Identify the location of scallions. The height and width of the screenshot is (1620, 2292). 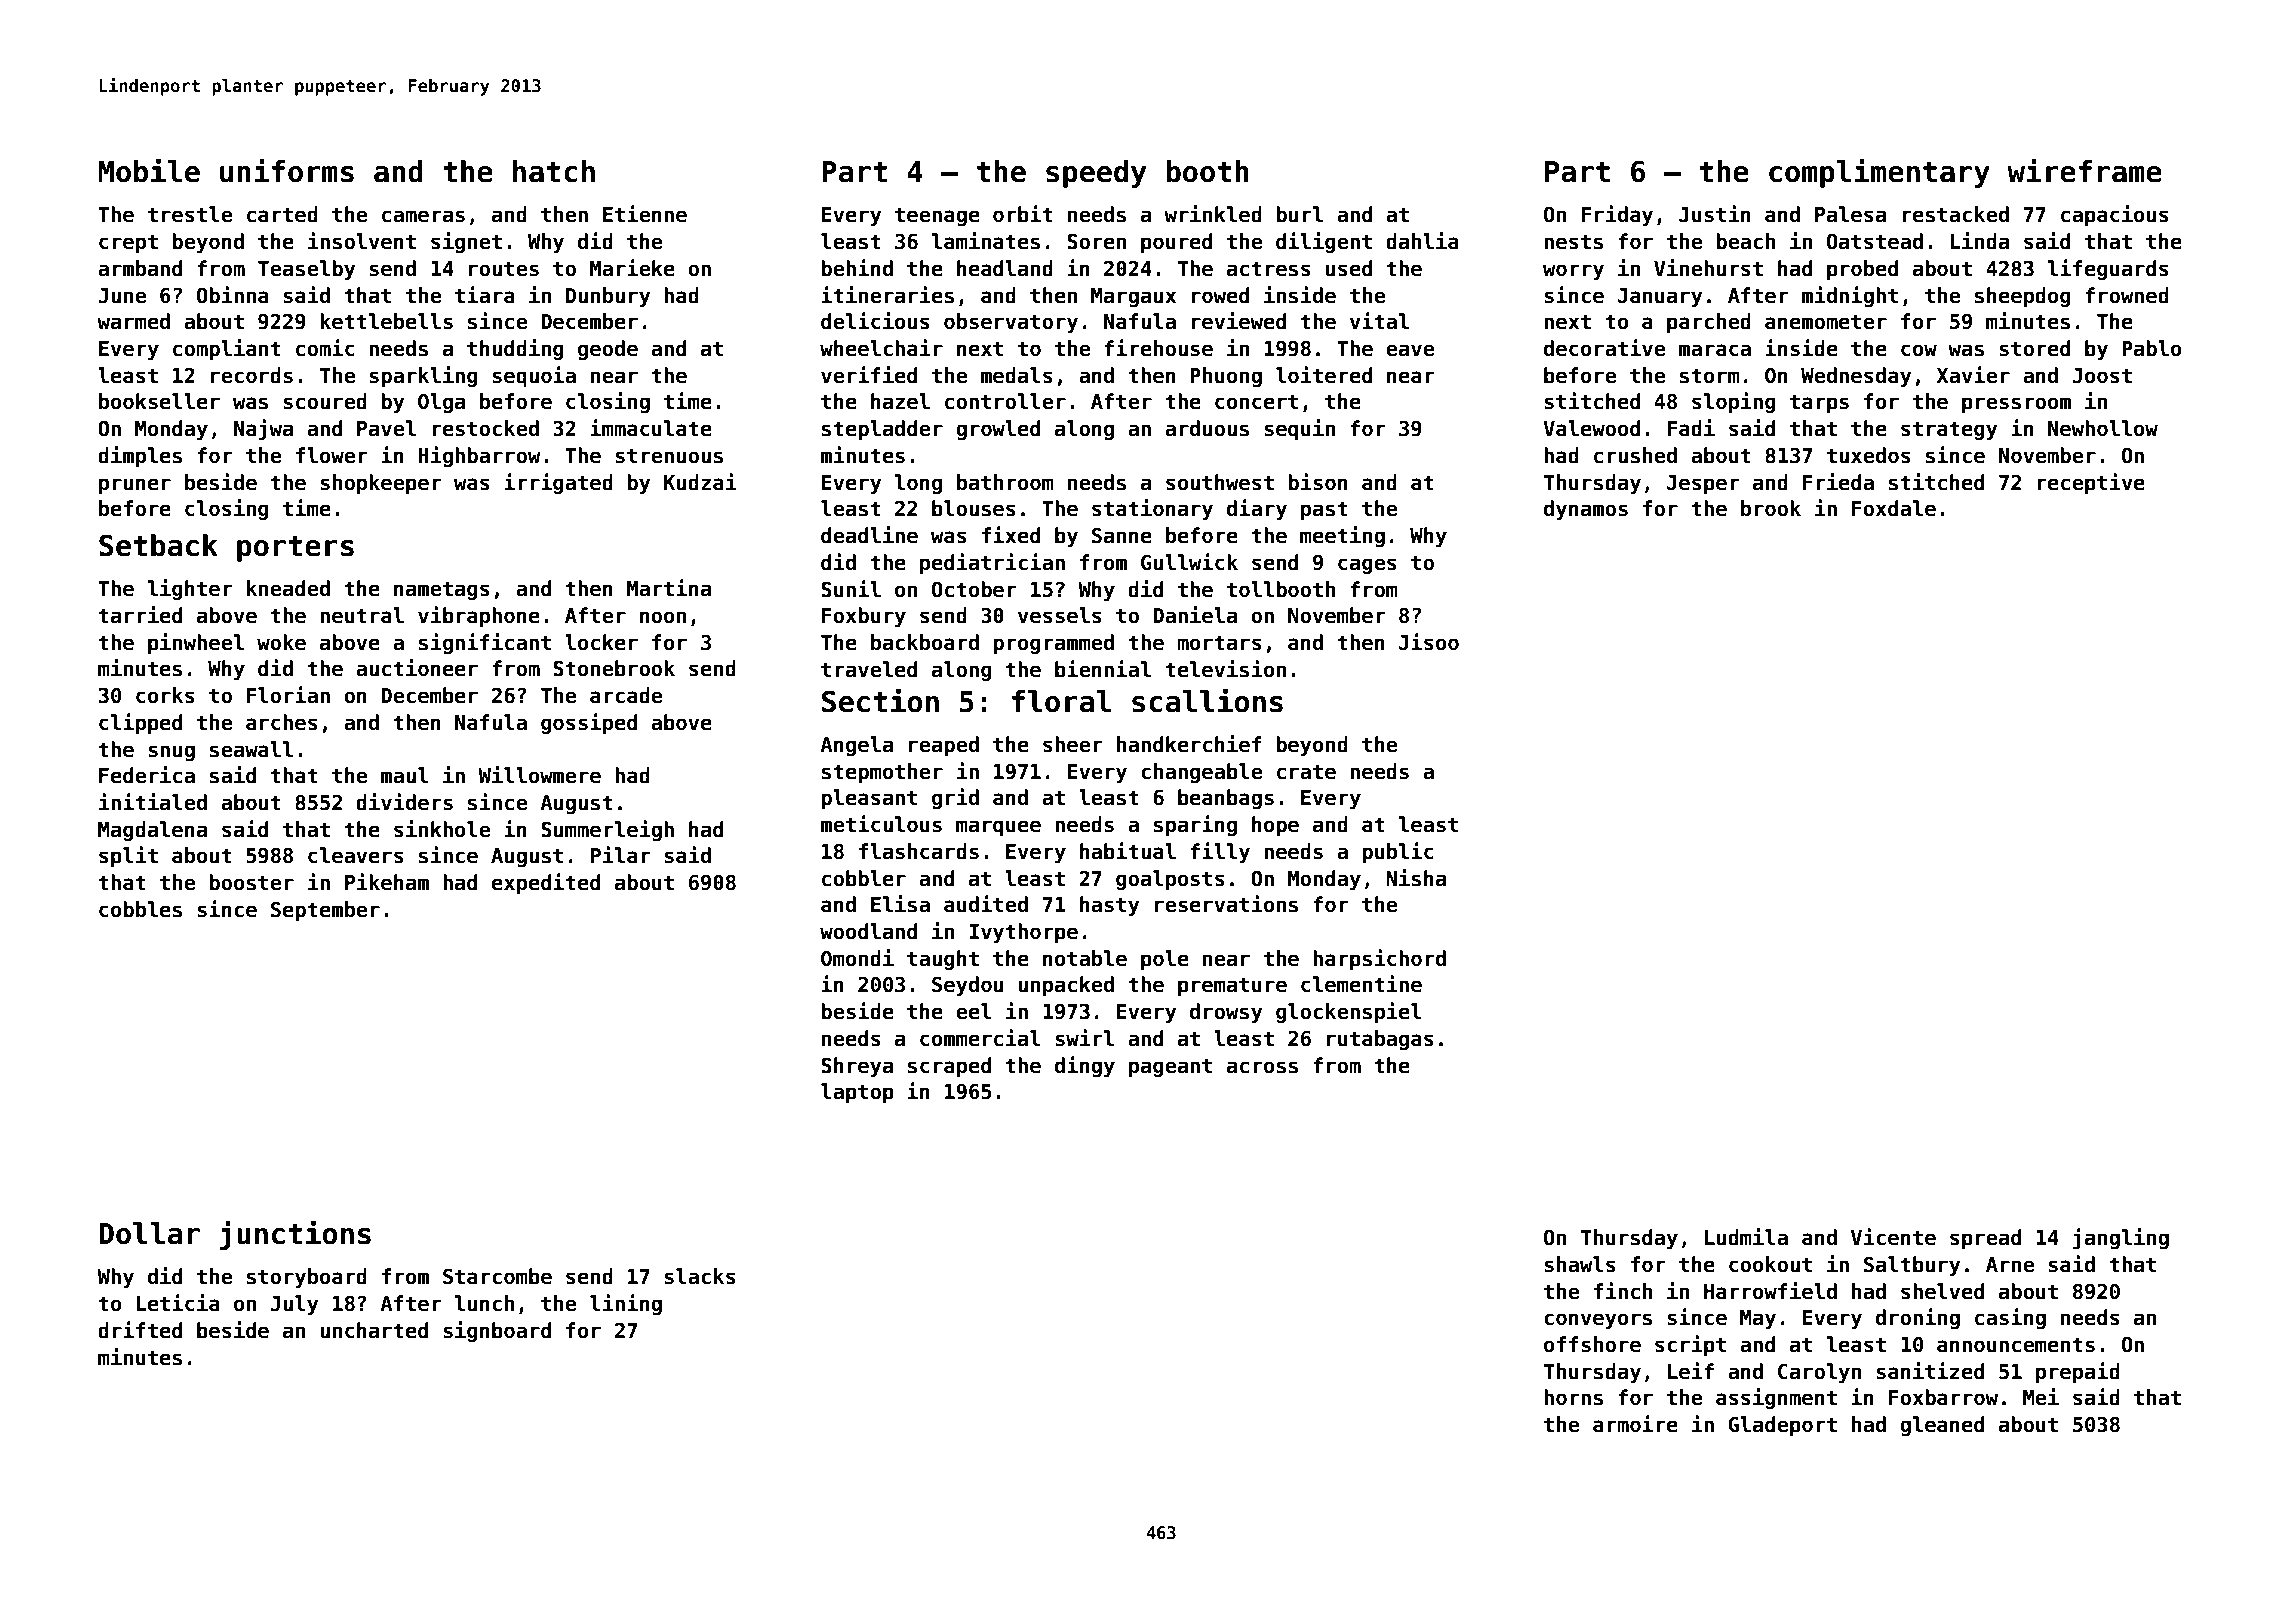
(1207, 700).
